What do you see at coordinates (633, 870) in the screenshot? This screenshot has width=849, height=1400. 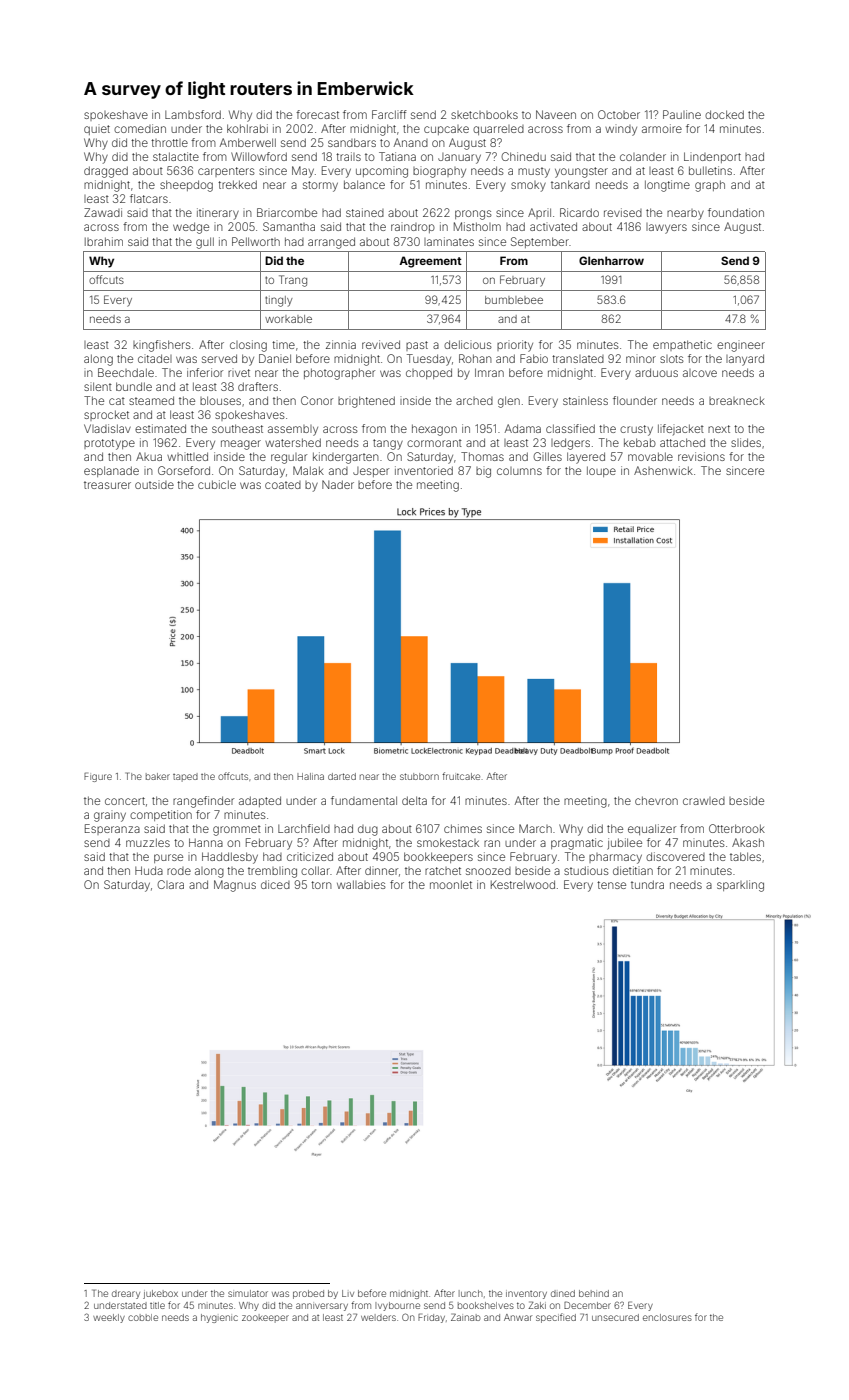 I see `dietitian` at bounding box center [633, 870].
